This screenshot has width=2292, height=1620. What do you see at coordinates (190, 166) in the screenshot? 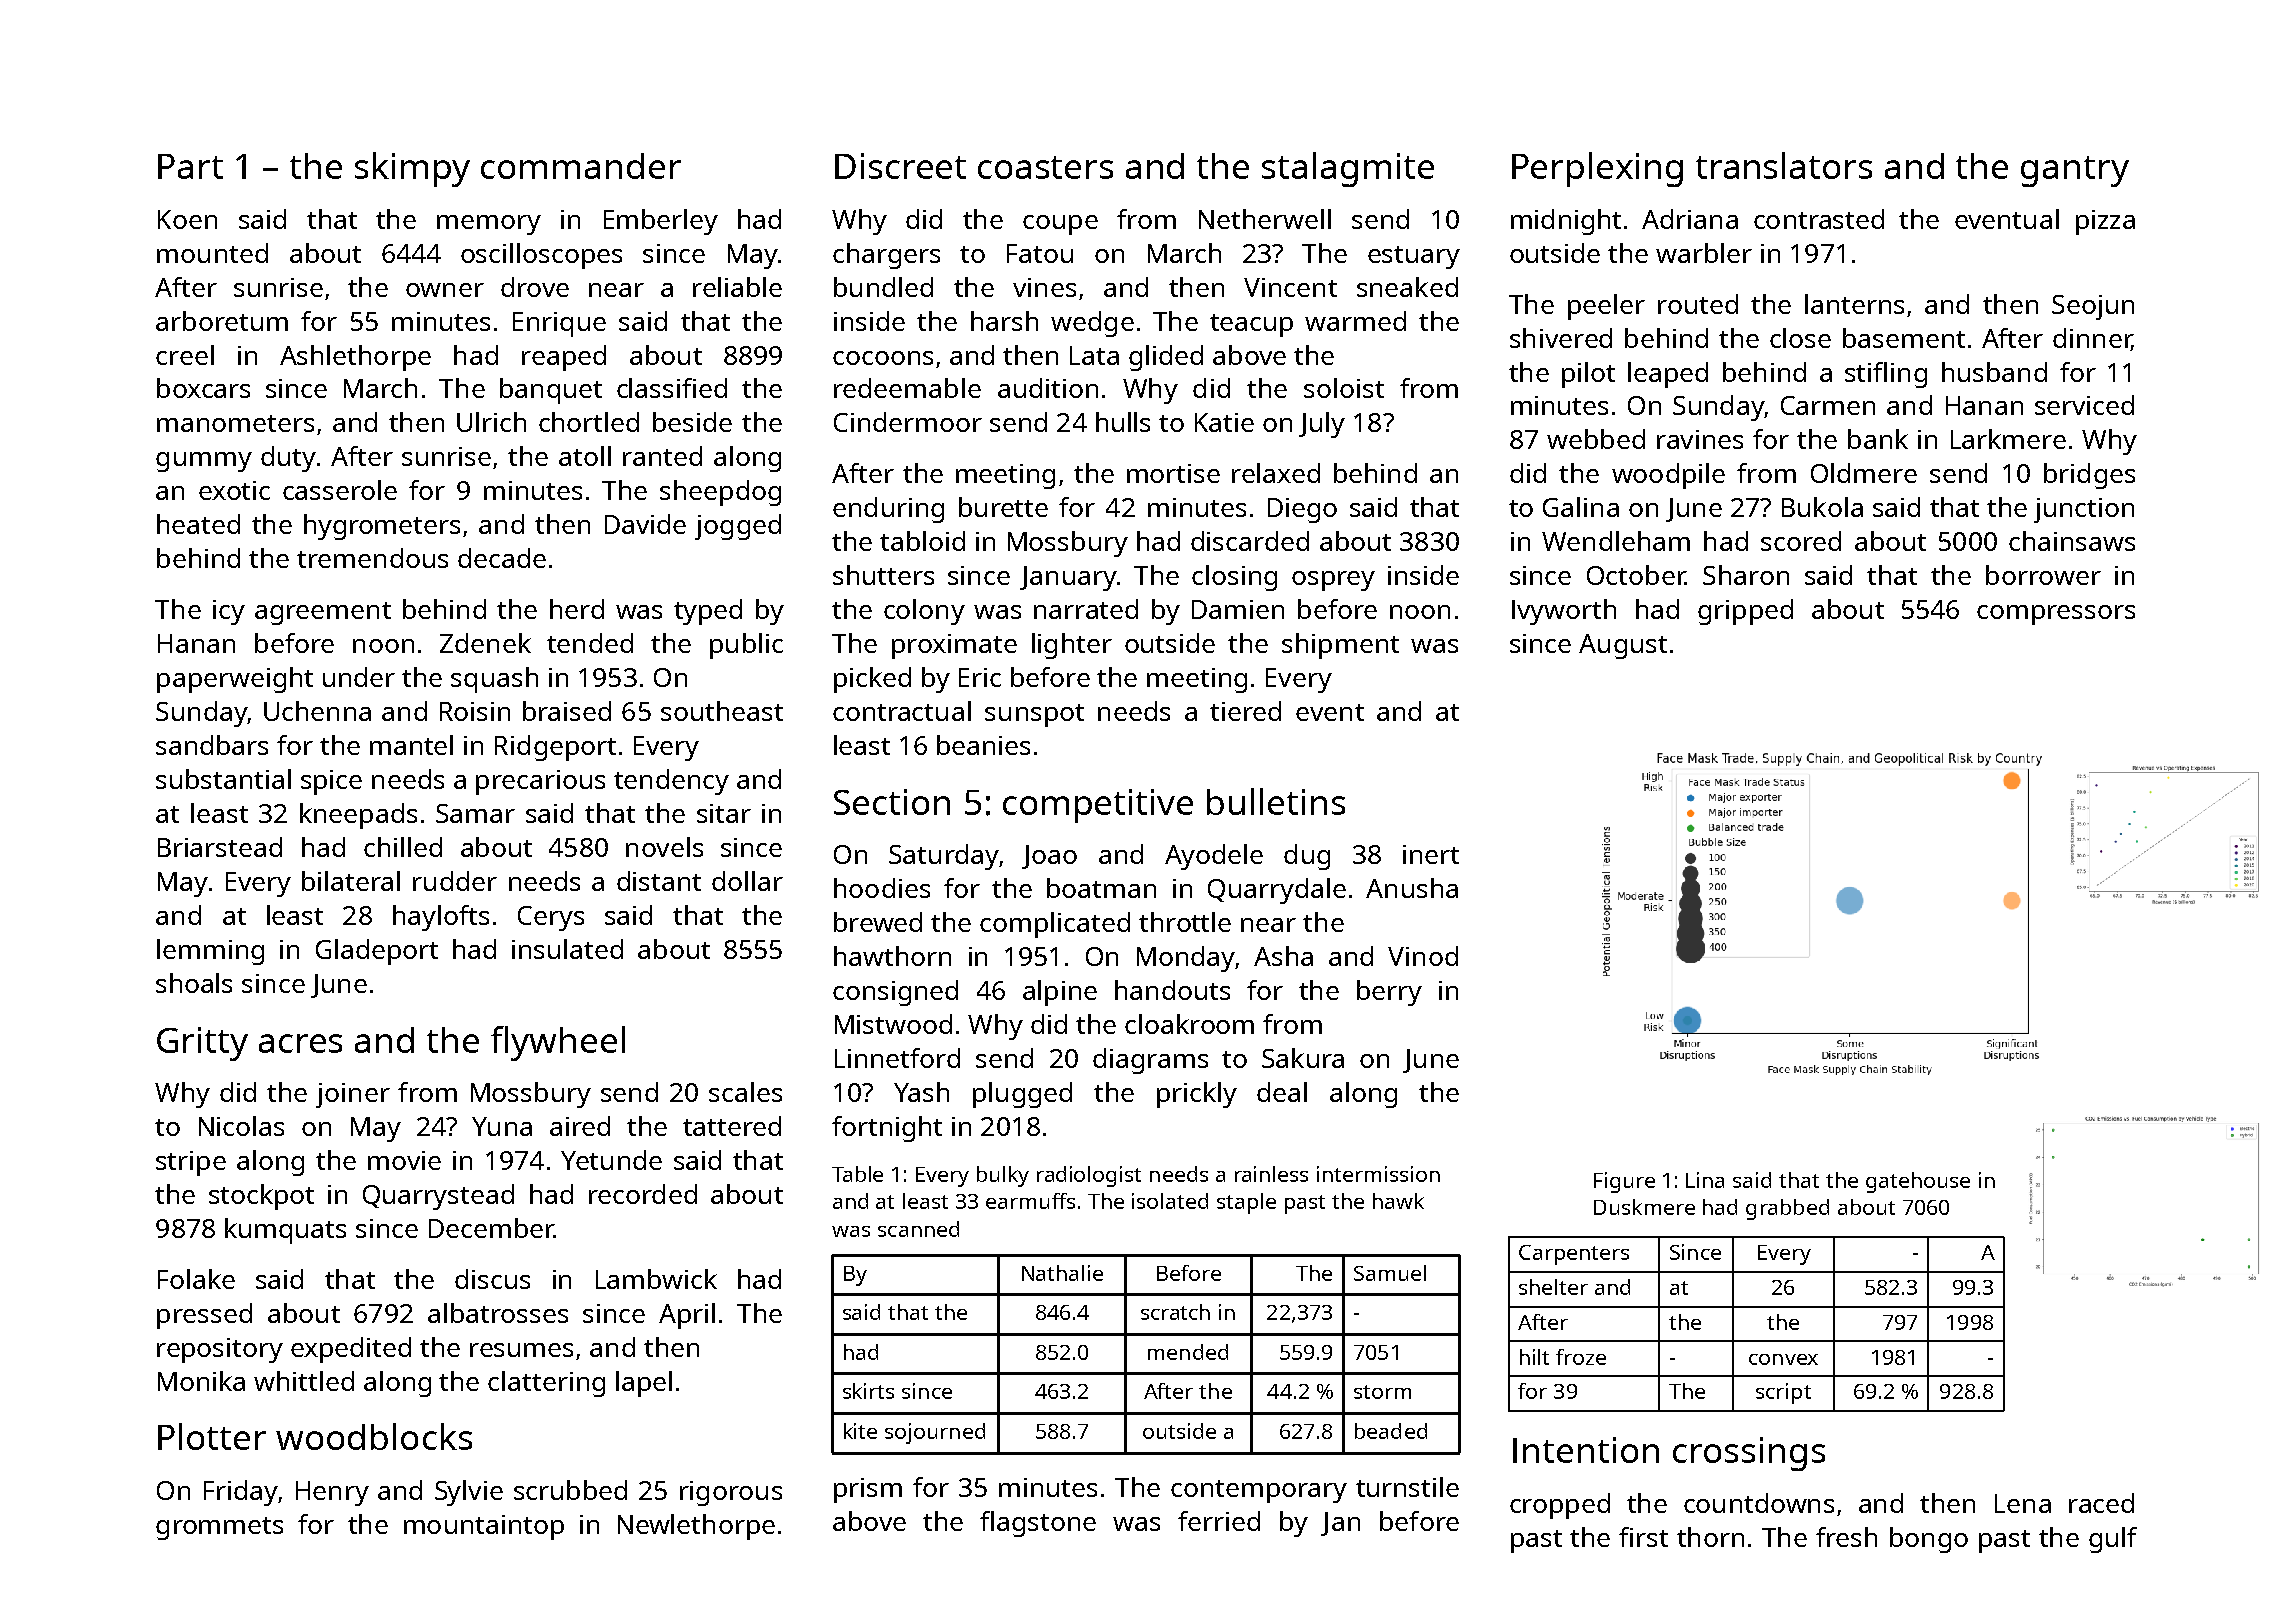
I see `Part` at bounding box center [190, 166].
